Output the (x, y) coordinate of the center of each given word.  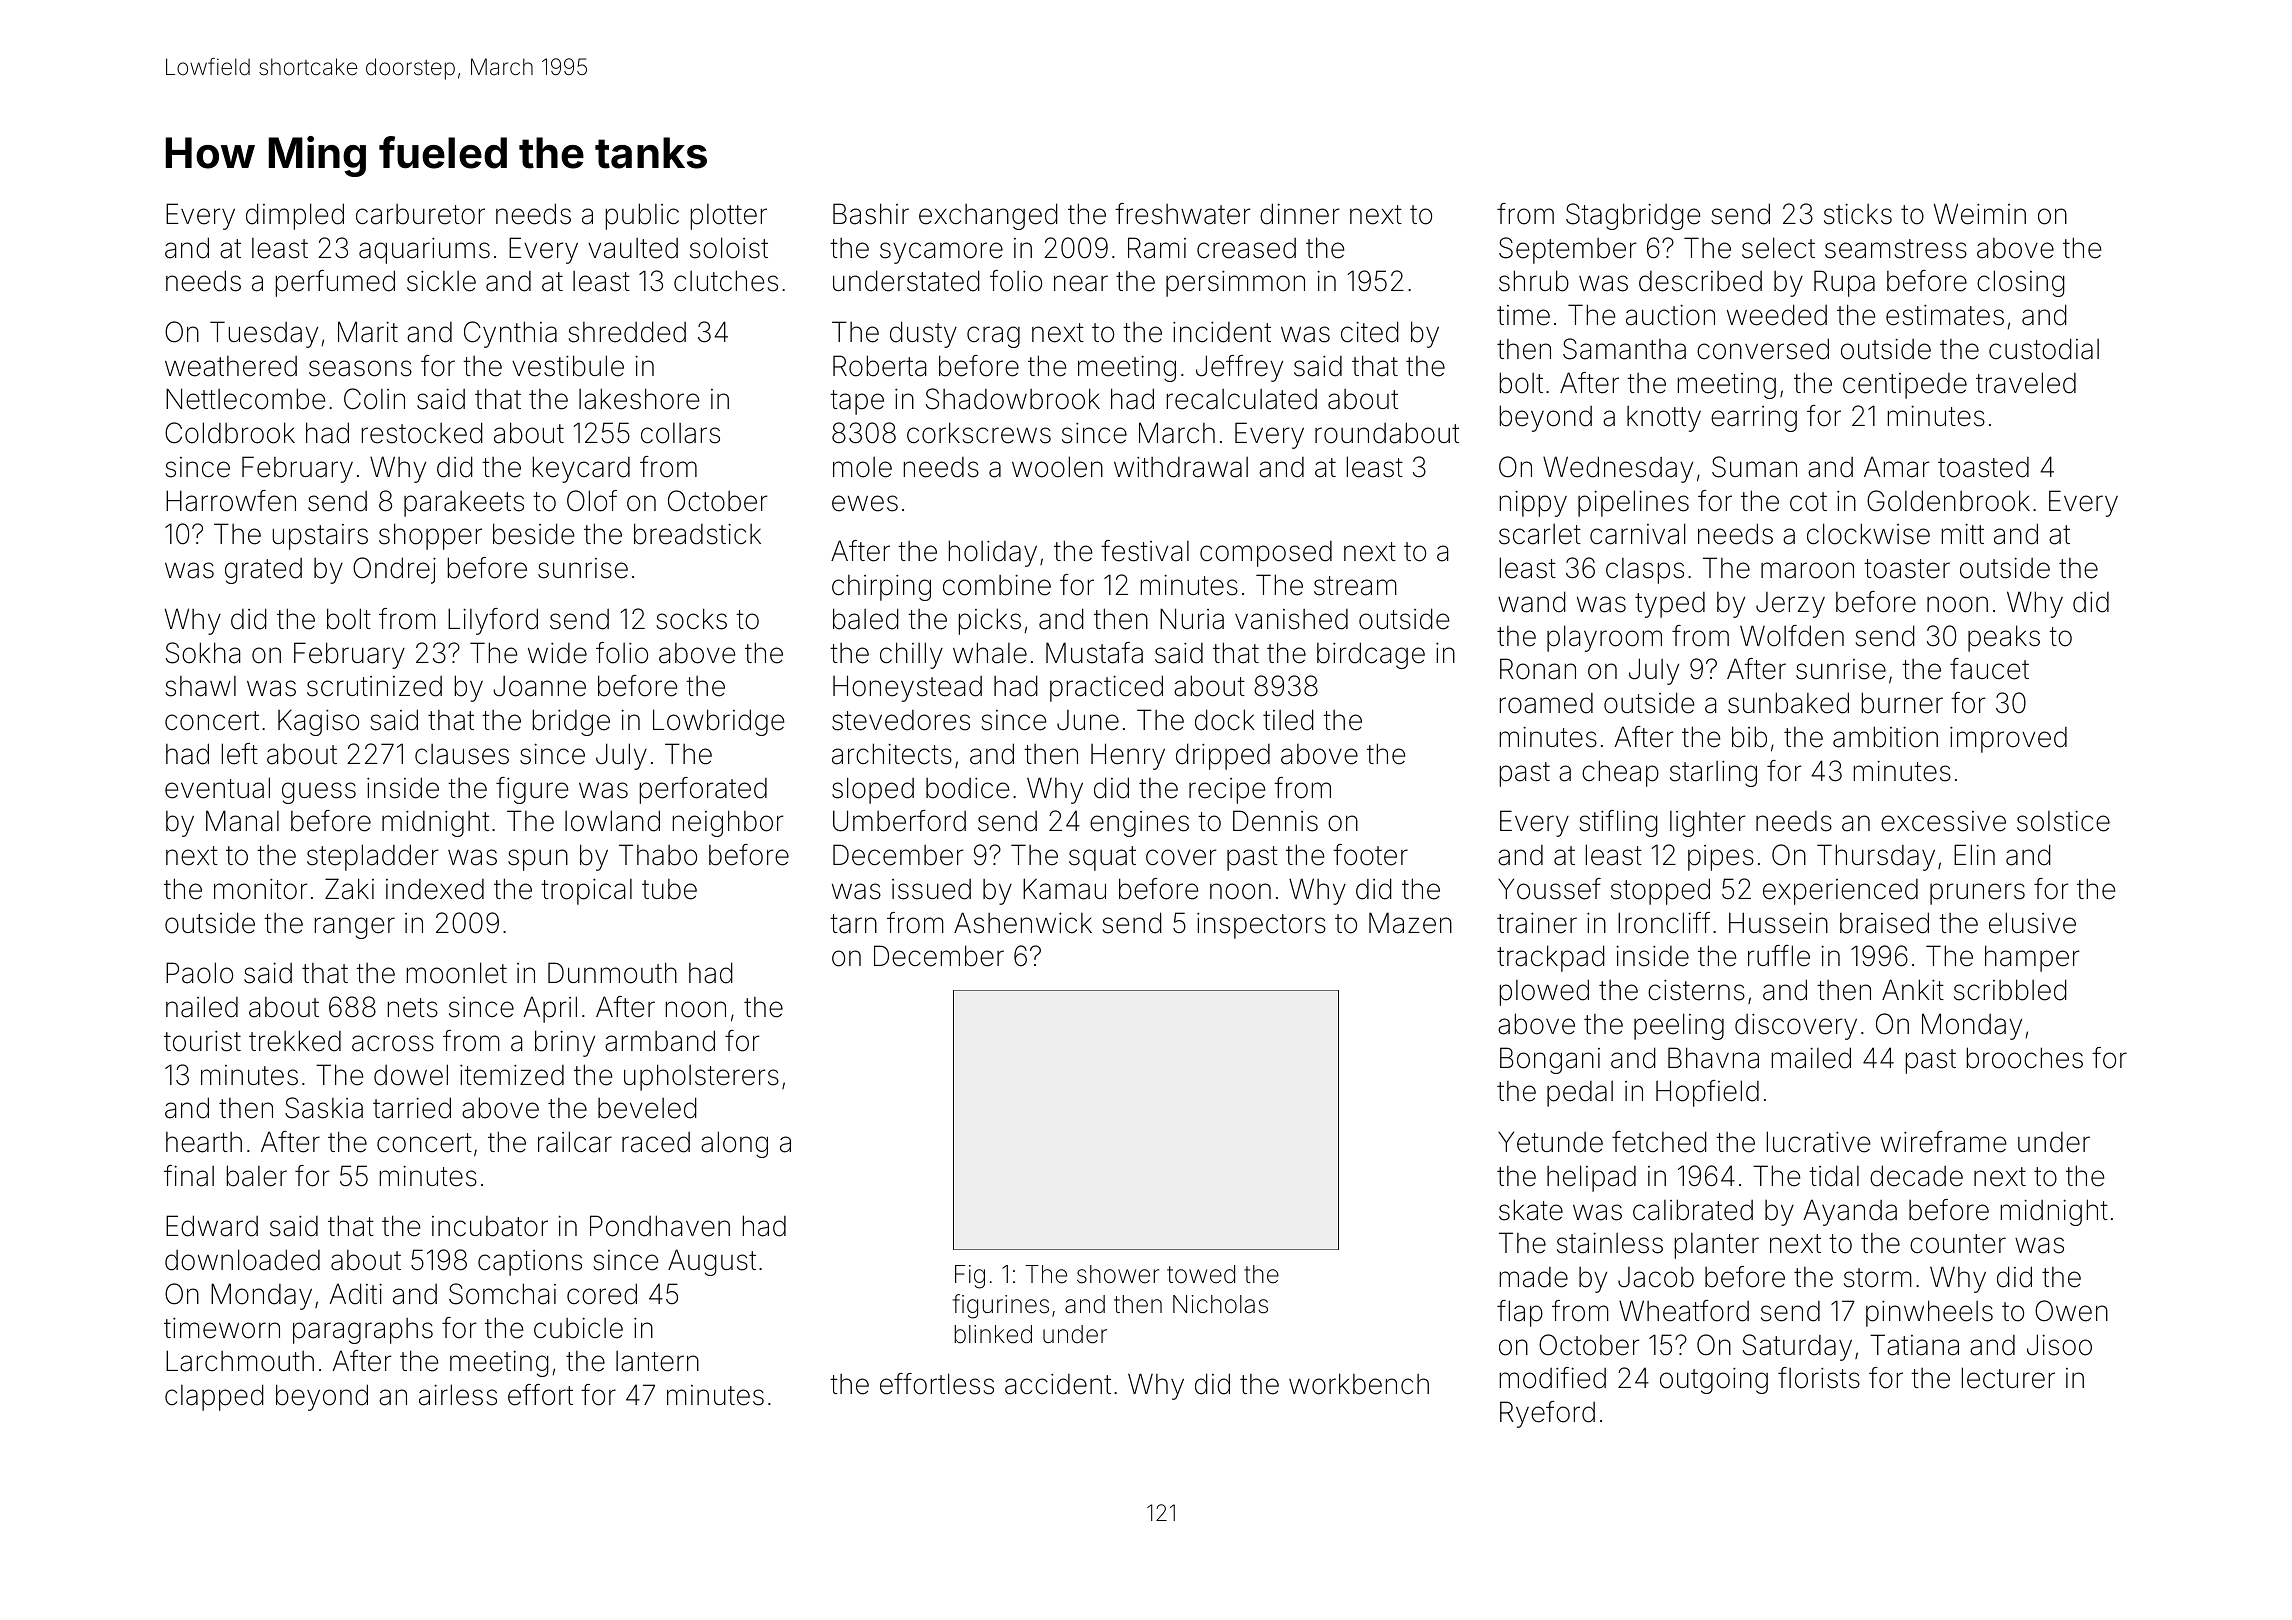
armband (660, 1041)
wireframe (1943, 1142)
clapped (214, 1397)
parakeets (464, 504)
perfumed (335, 283)
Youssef (1549, 889)
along (734, 1144)
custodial (2044, 349)
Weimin (1980, 214)
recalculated (1242, 399)
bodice (967, 788)
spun (538, 860)
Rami (1157, 248)
